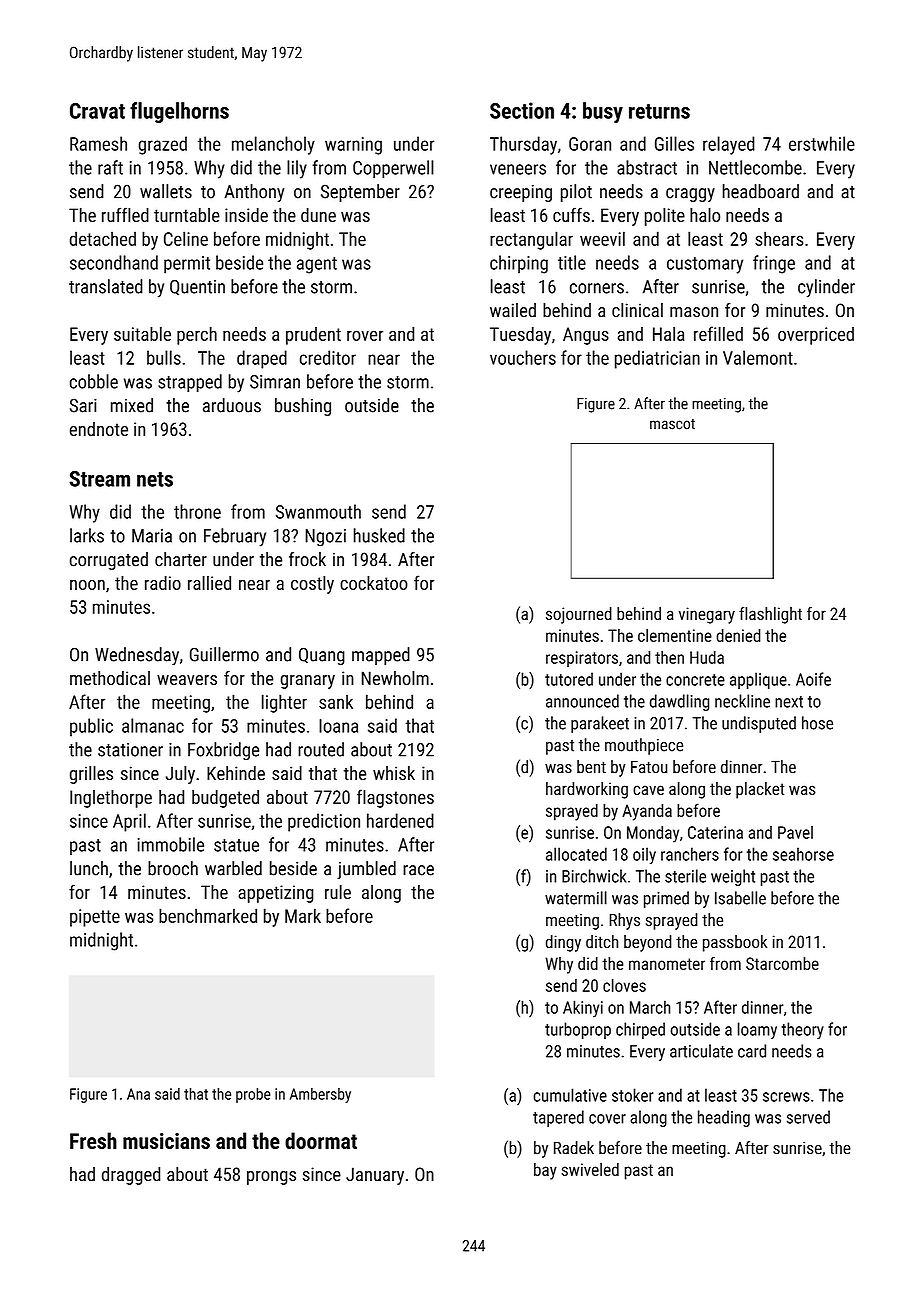 The width and height of the page is (924, 1311). What do you see at coordinates (131, 1176) in the page?
I see `dragged` at bounding box center [131, 1176].
